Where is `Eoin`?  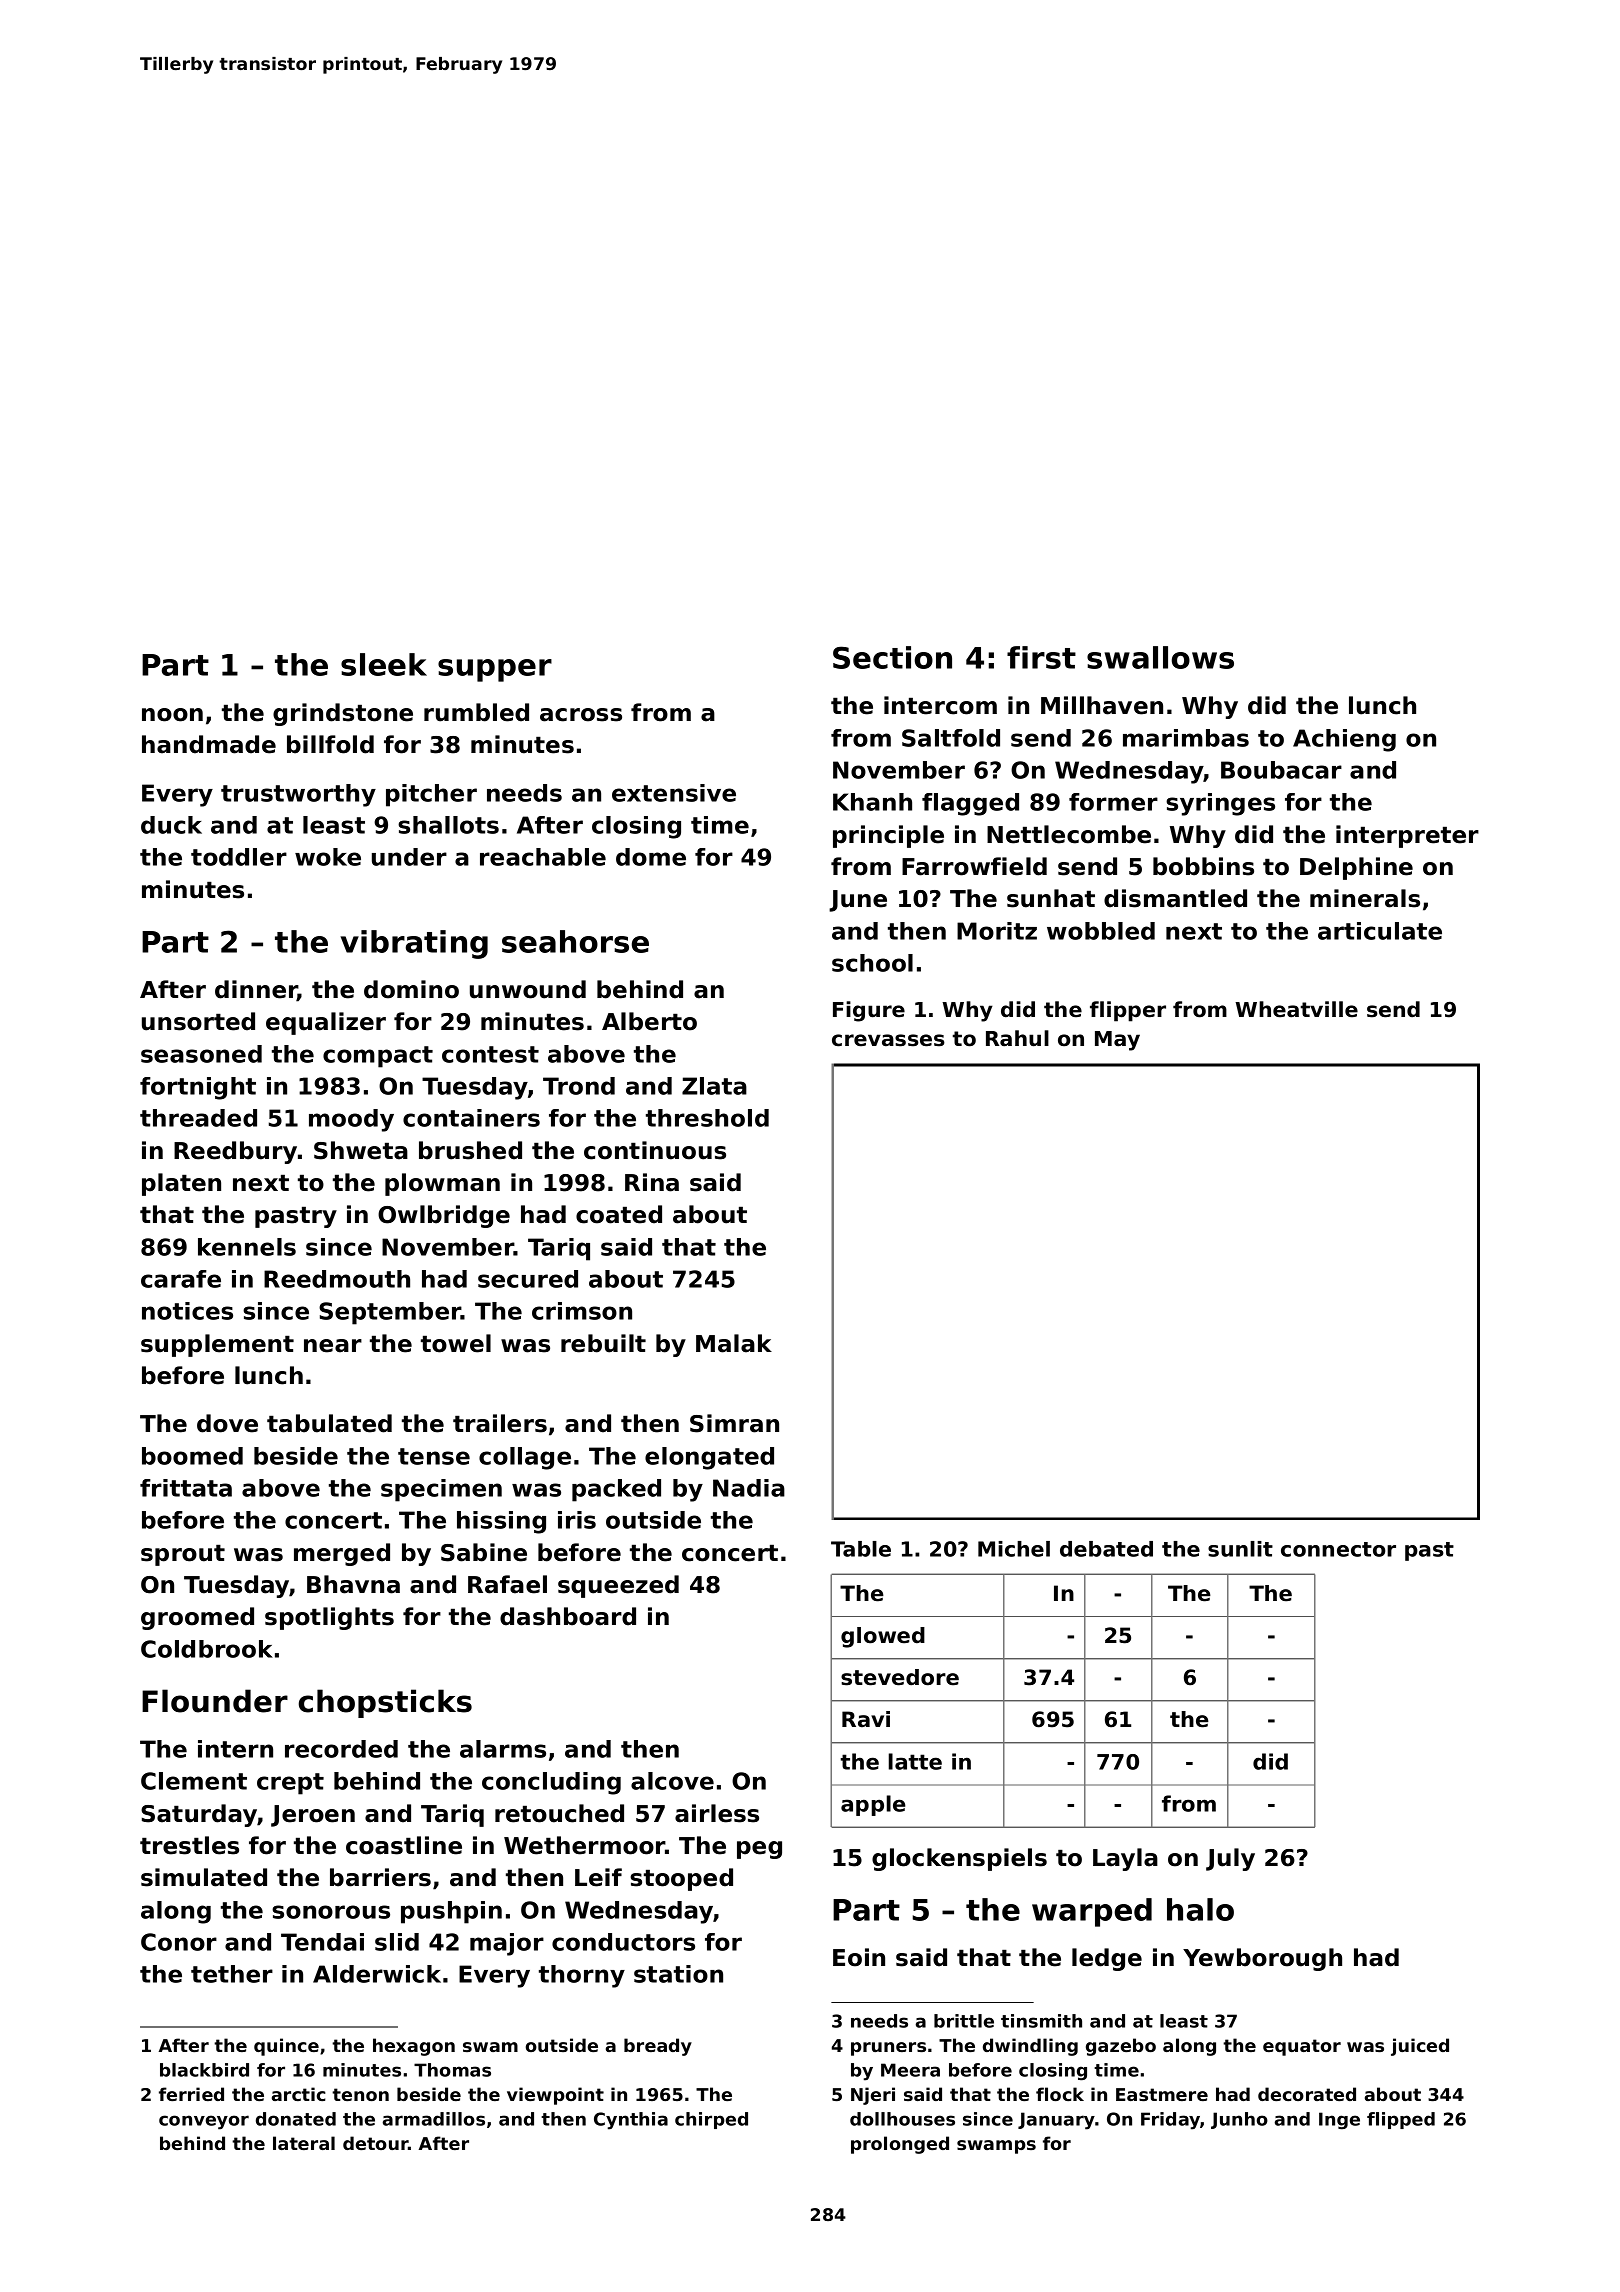 Eoin is located at coordinates (859, 1957).
